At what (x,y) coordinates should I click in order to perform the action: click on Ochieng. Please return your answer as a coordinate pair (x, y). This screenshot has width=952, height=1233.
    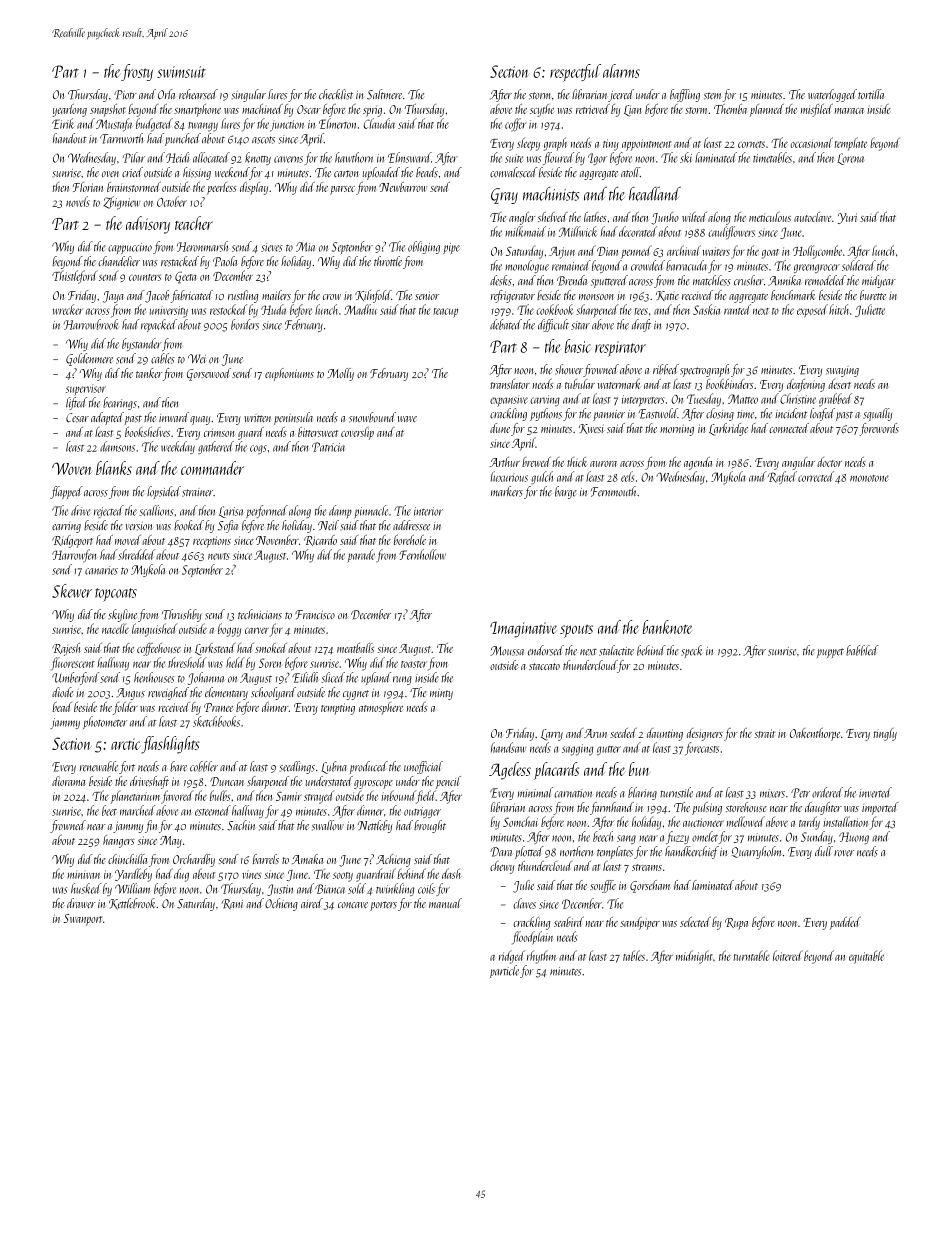
    Looking at the image, I should click on (281, 904).
